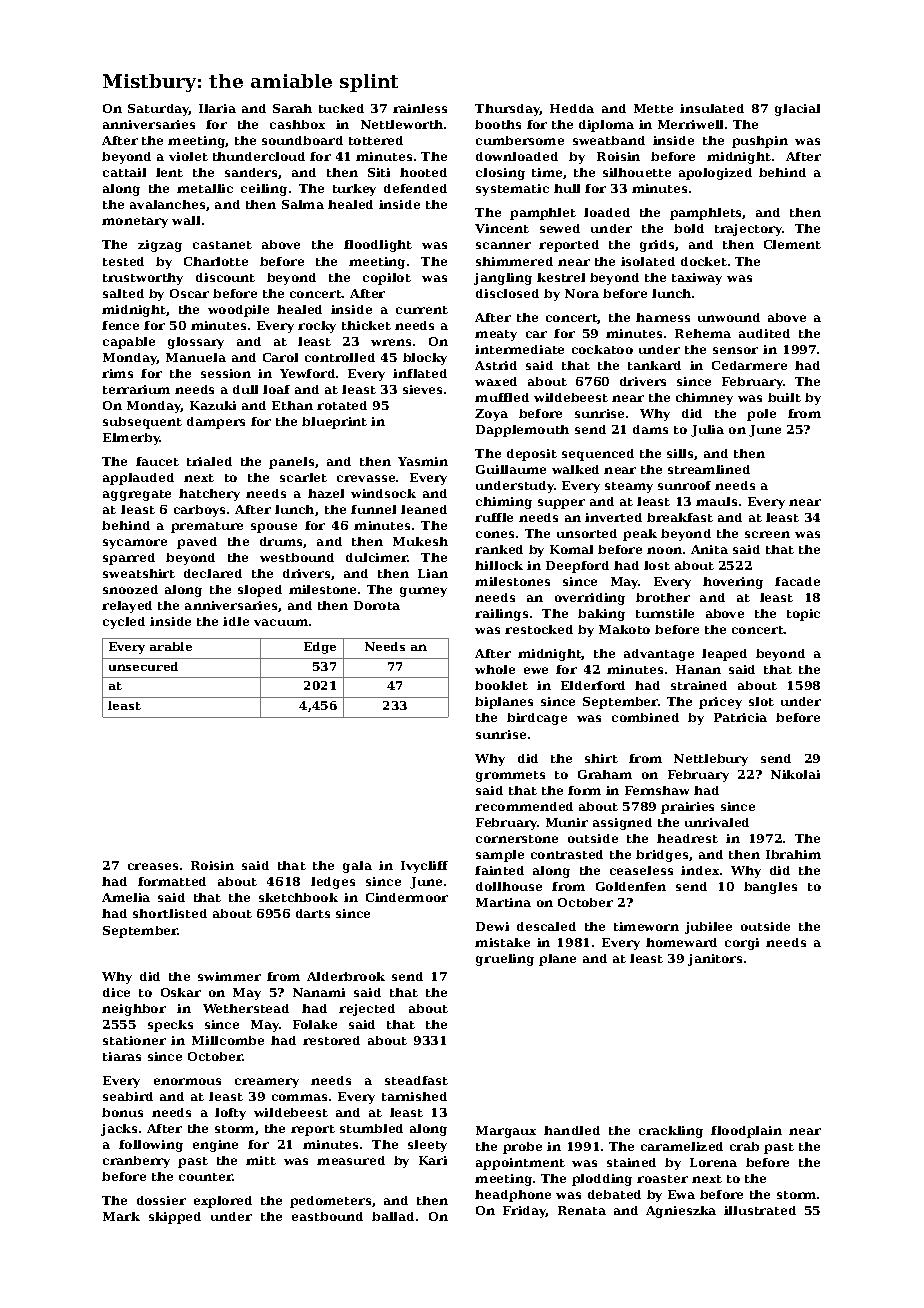 The image size is (924, 1308). I want to click on grommets, so click(510, 776).
